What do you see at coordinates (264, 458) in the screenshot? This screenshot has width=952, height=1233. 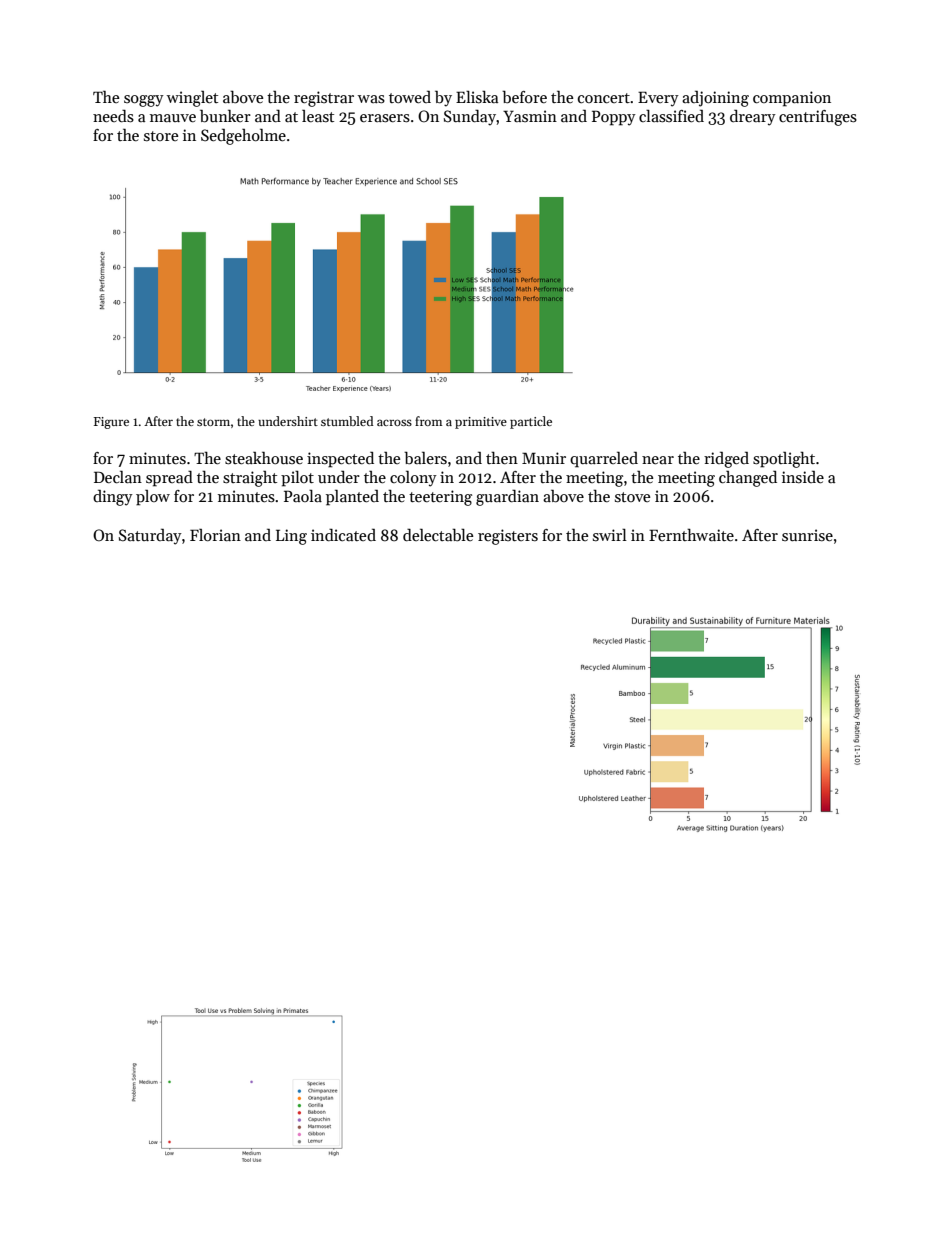 I see `steakhouse` at bounding box center [264, 458].
